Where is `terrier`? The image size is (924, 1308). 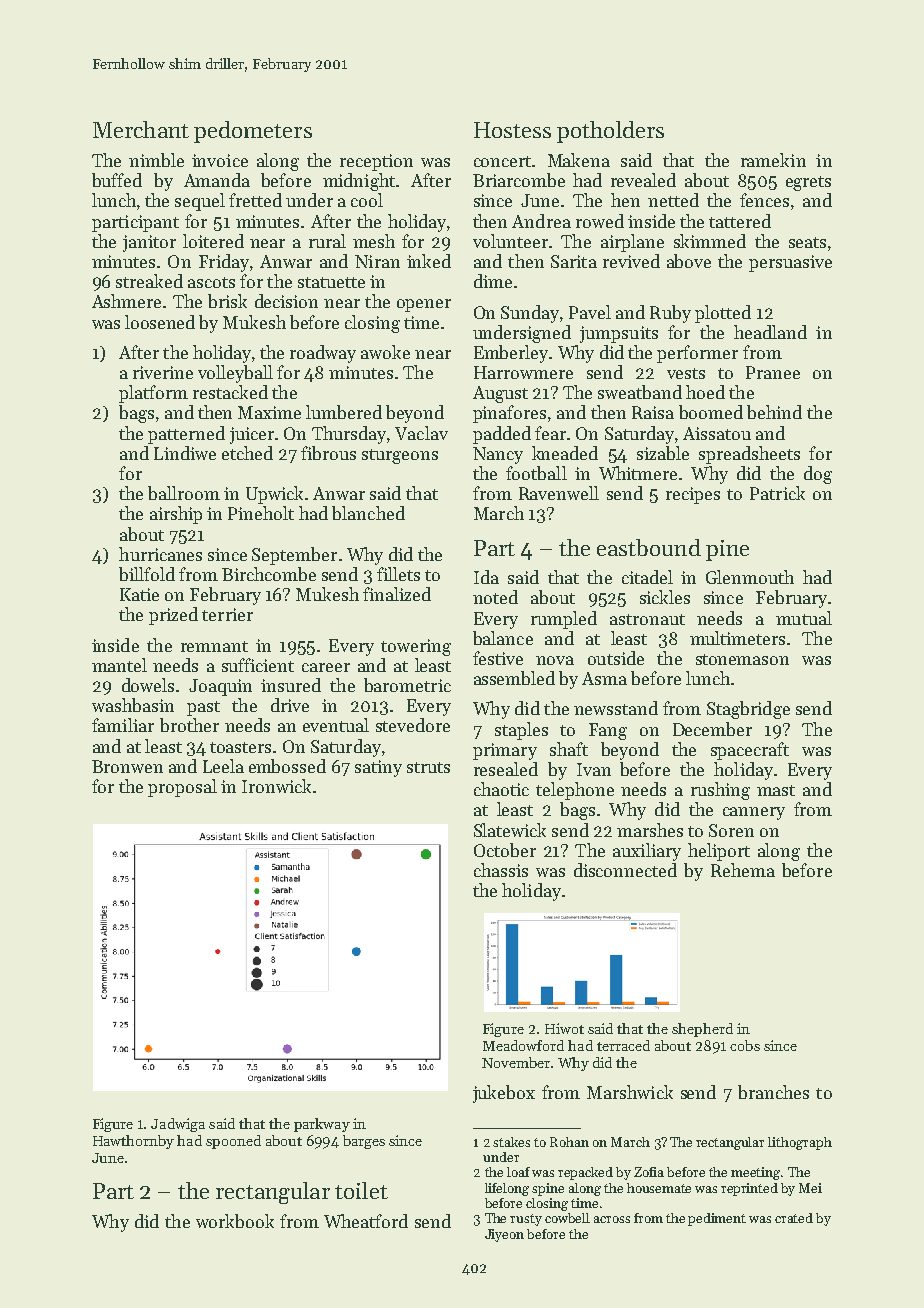
terrier is located at coordinates (227, 614).
